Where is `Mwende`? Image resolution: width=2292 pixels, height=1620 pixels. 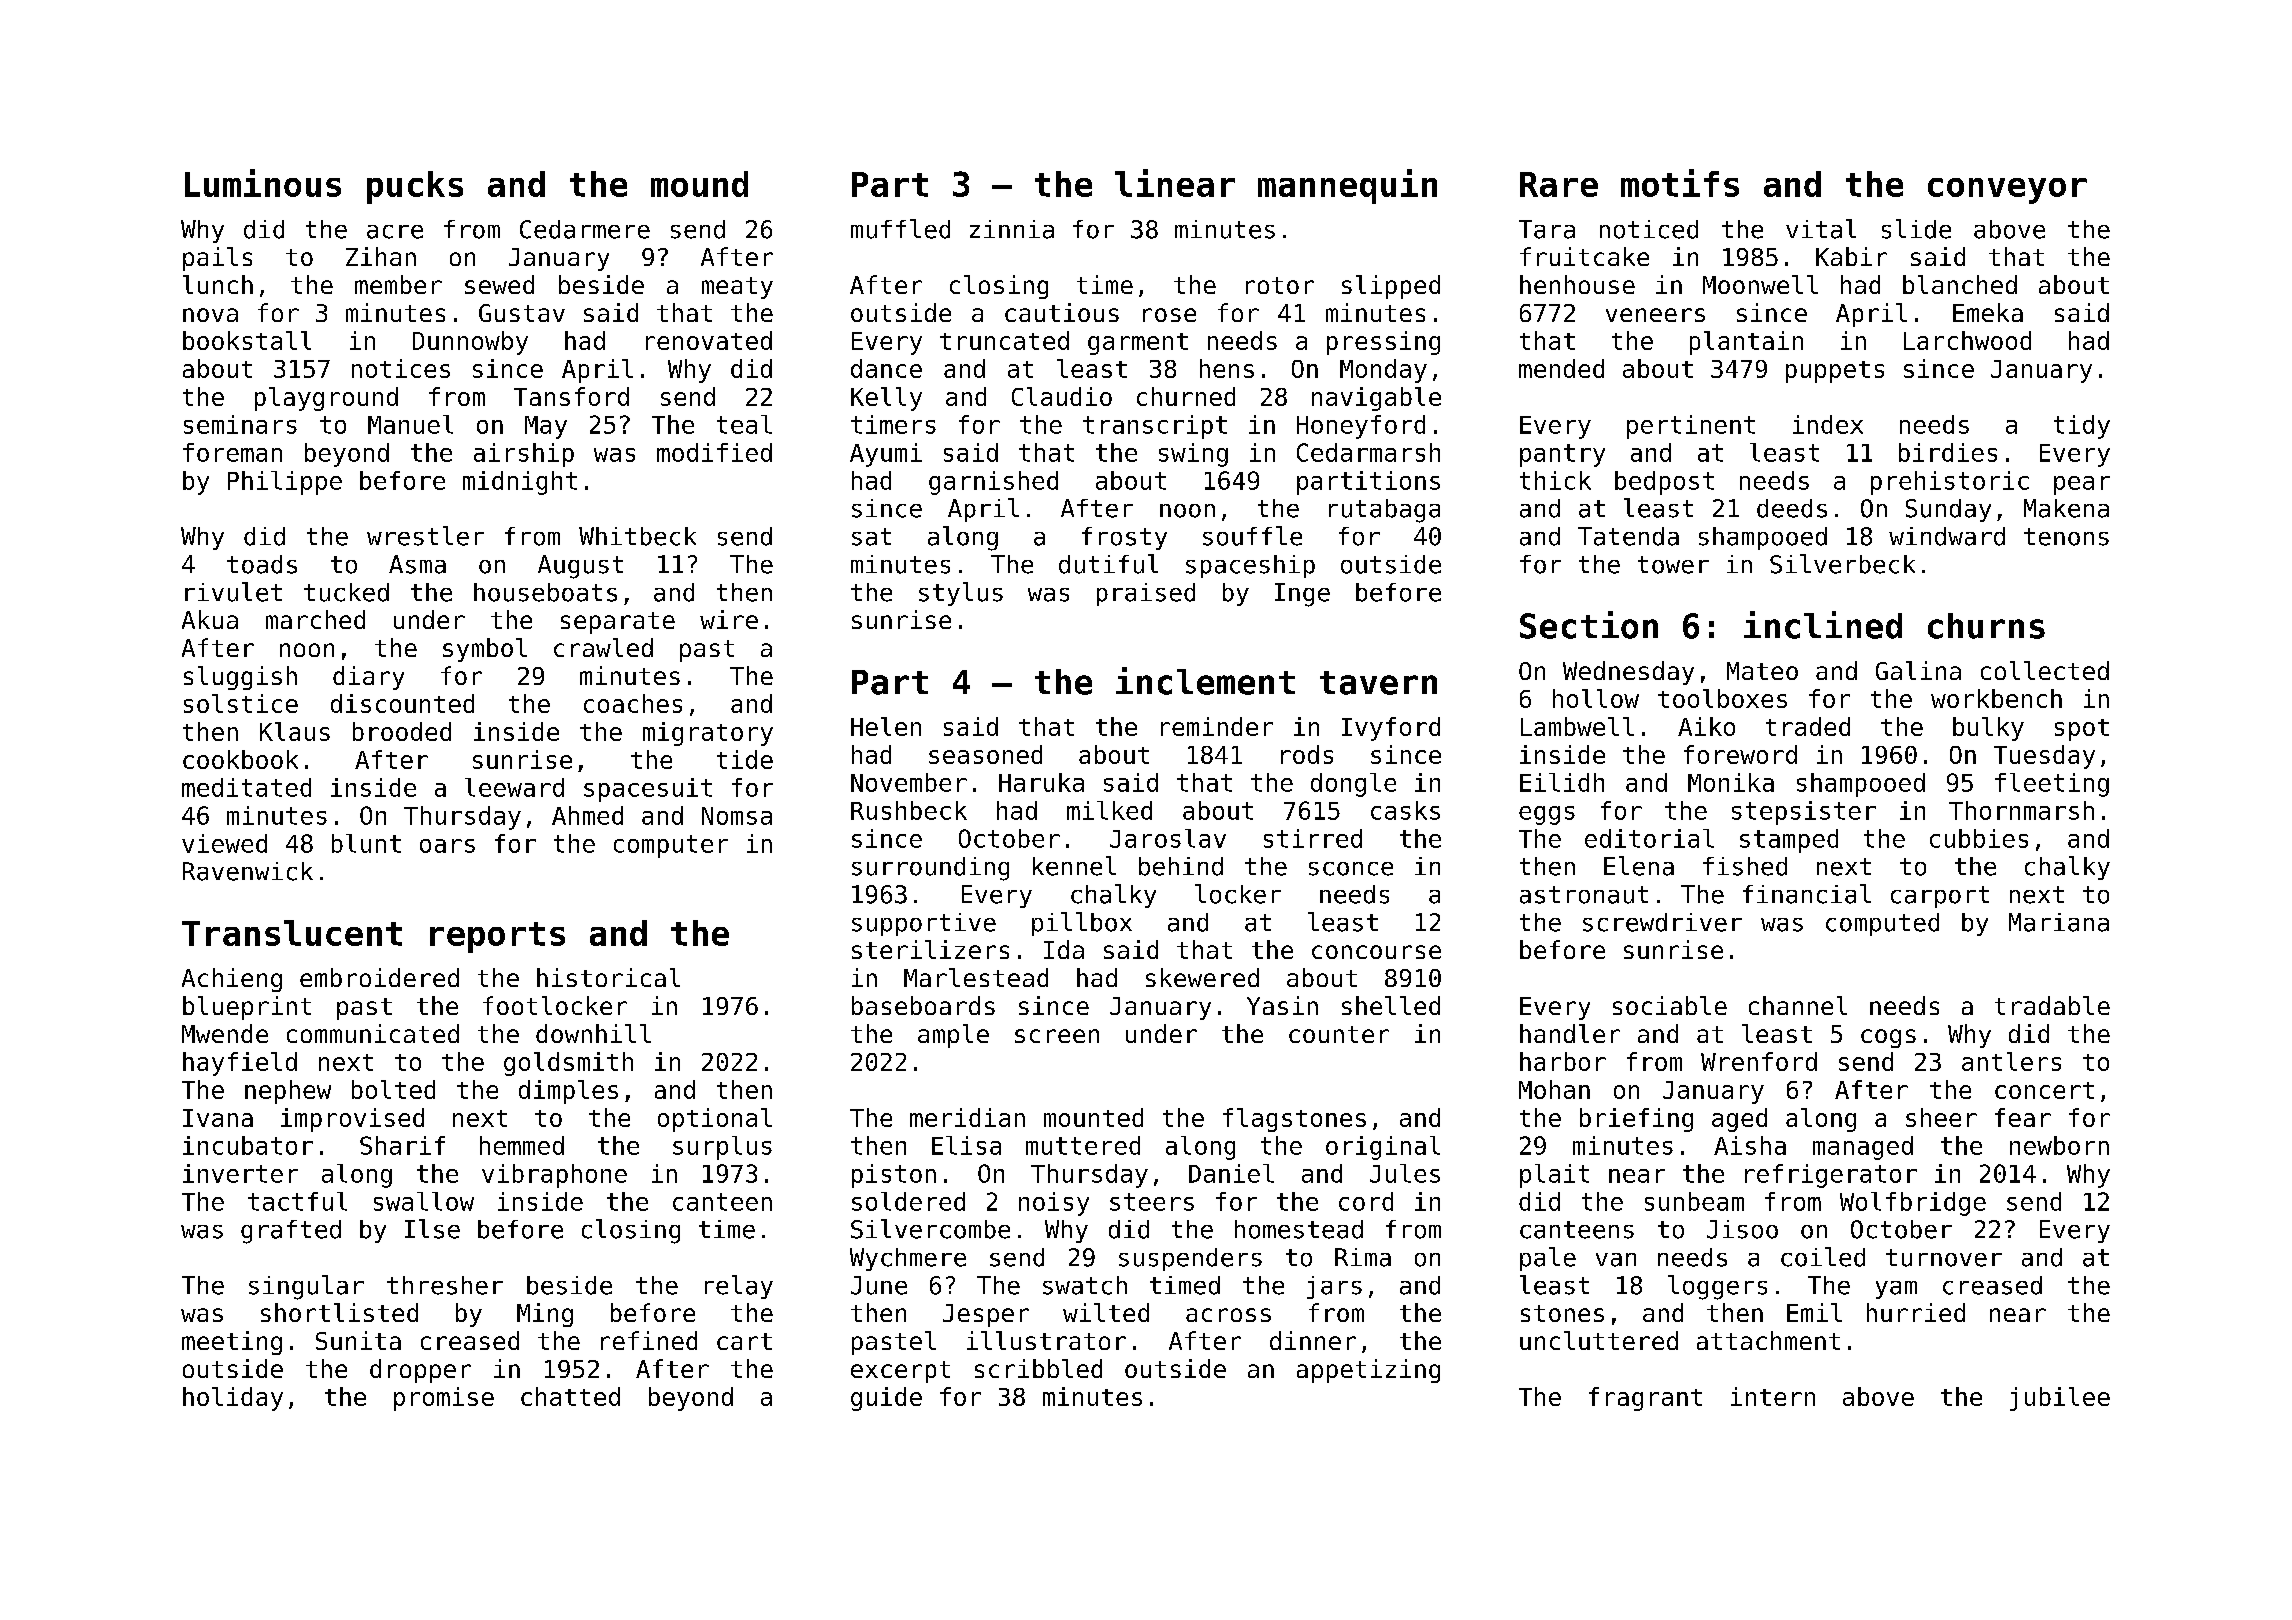
Mwende is located at coordinates (225, 1033).
